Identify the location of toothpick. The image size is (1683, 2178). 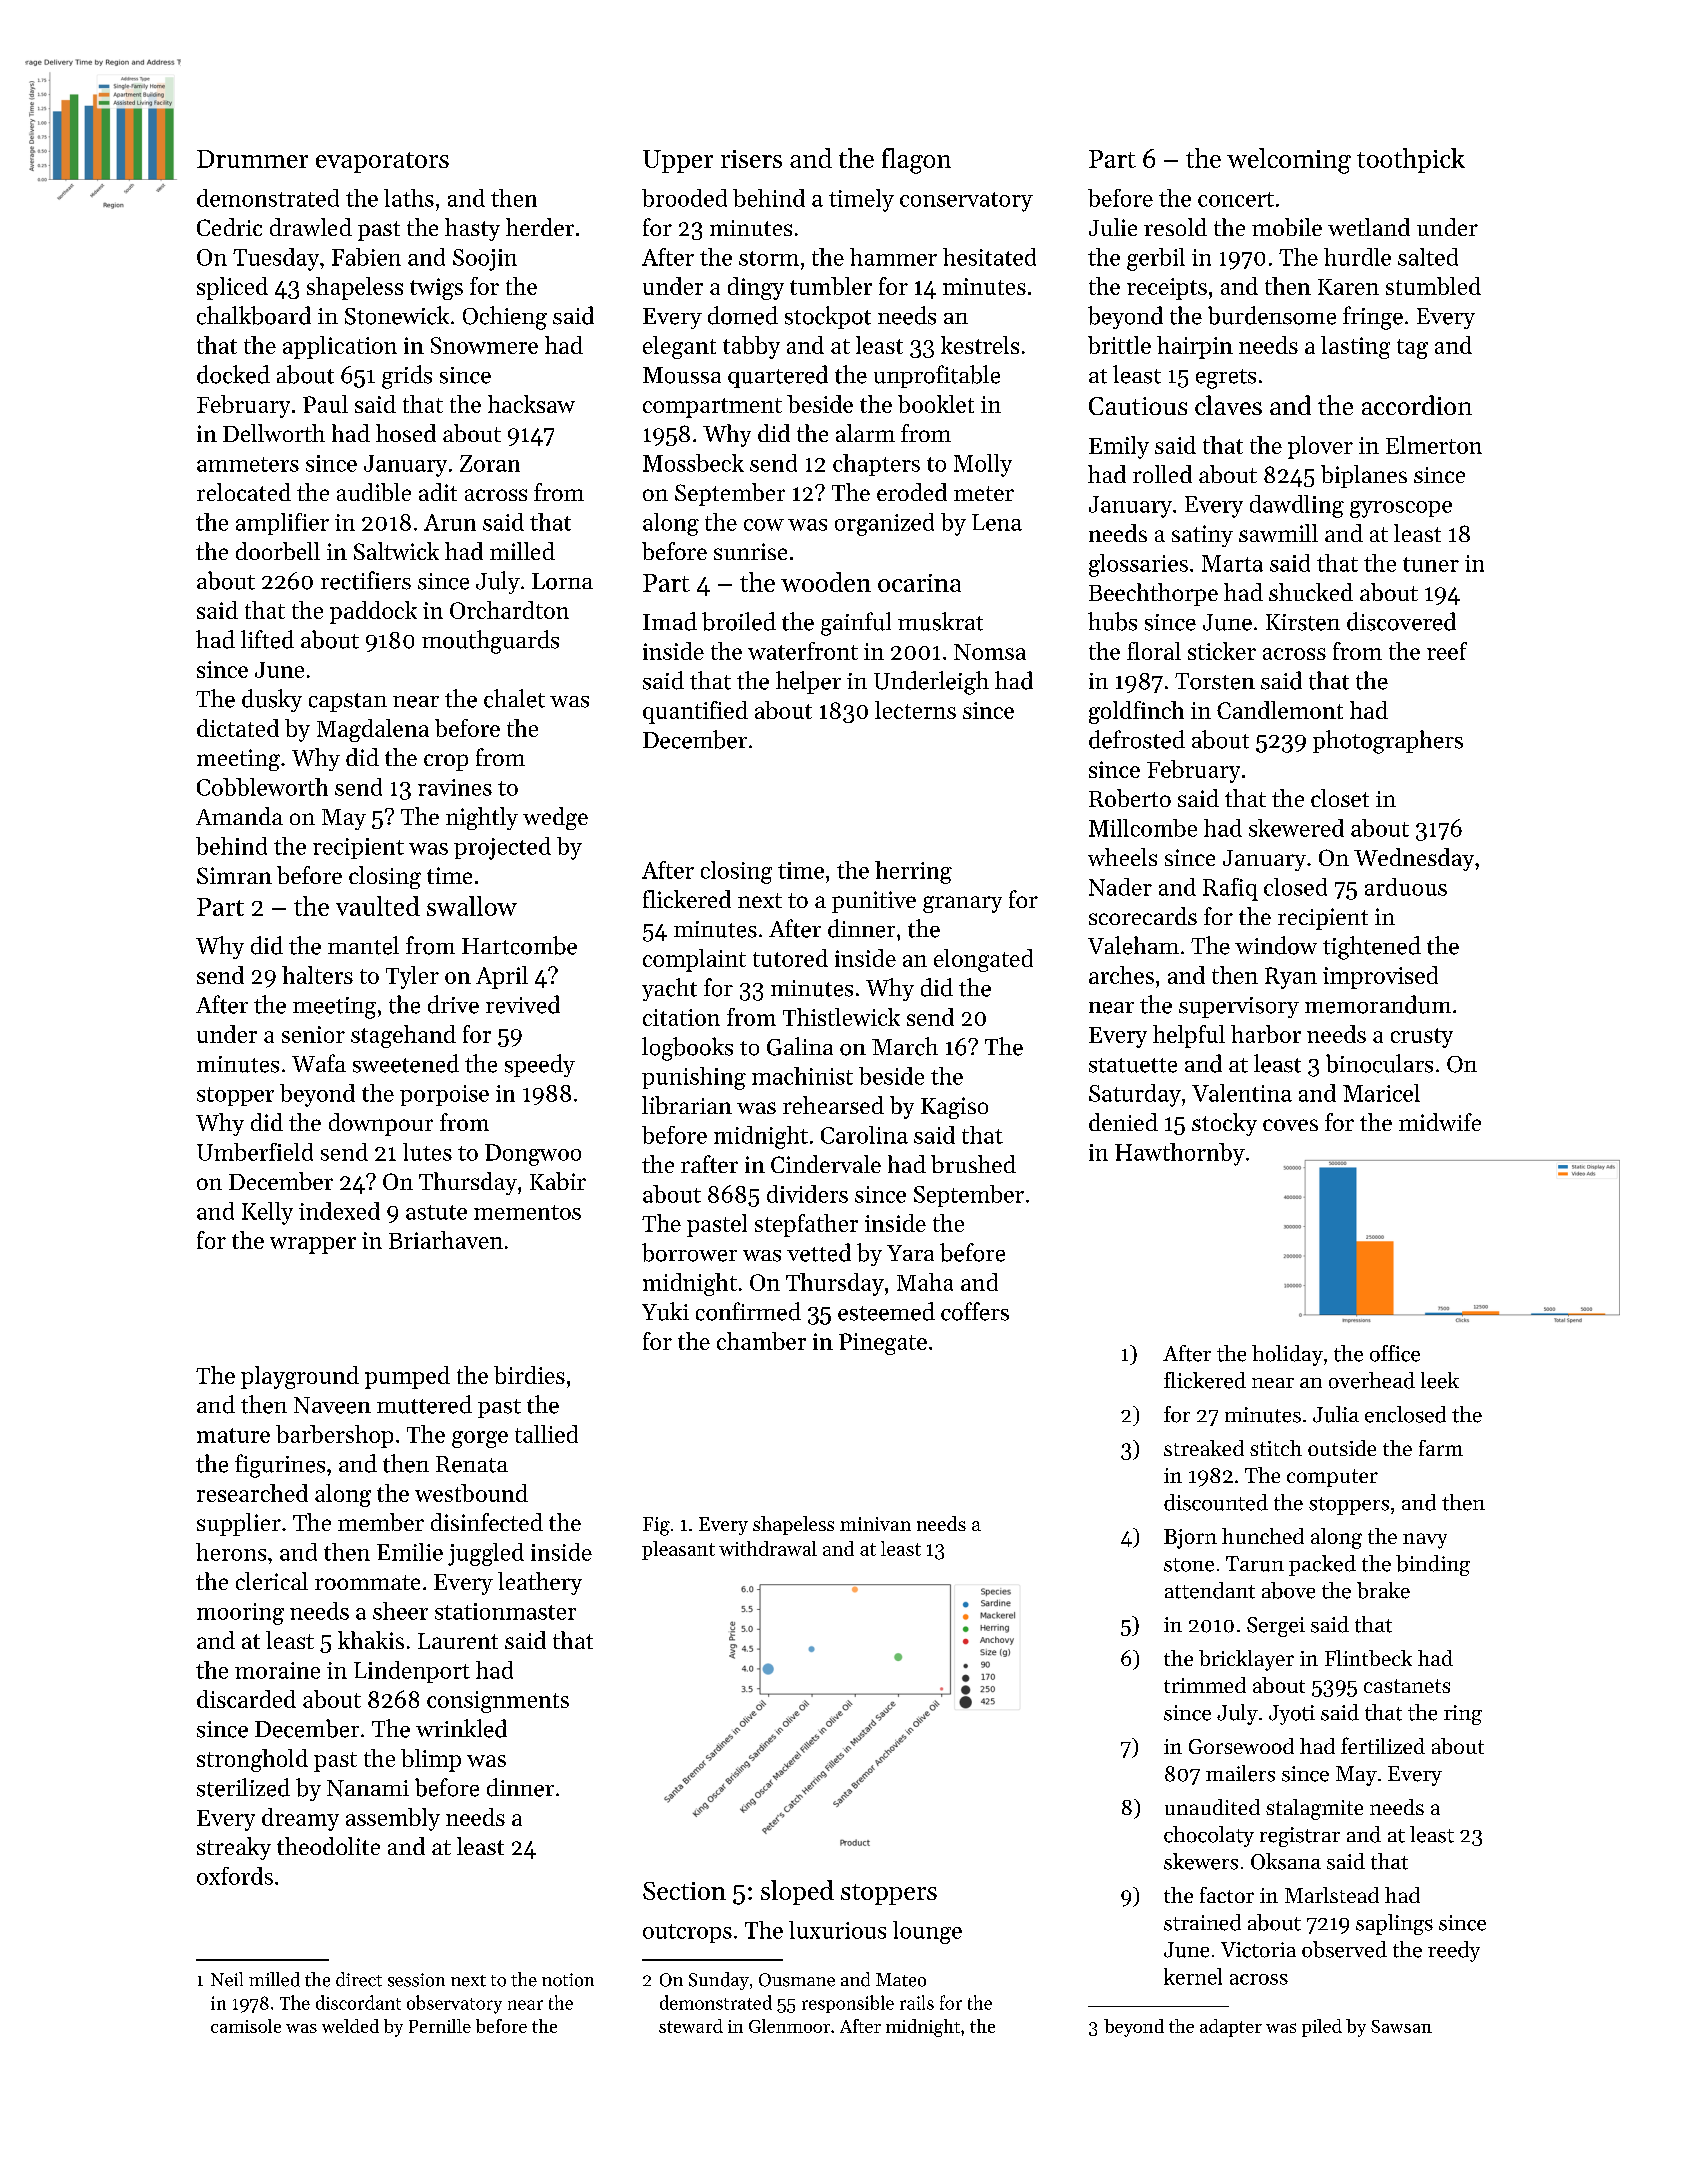
(1411, 160).
